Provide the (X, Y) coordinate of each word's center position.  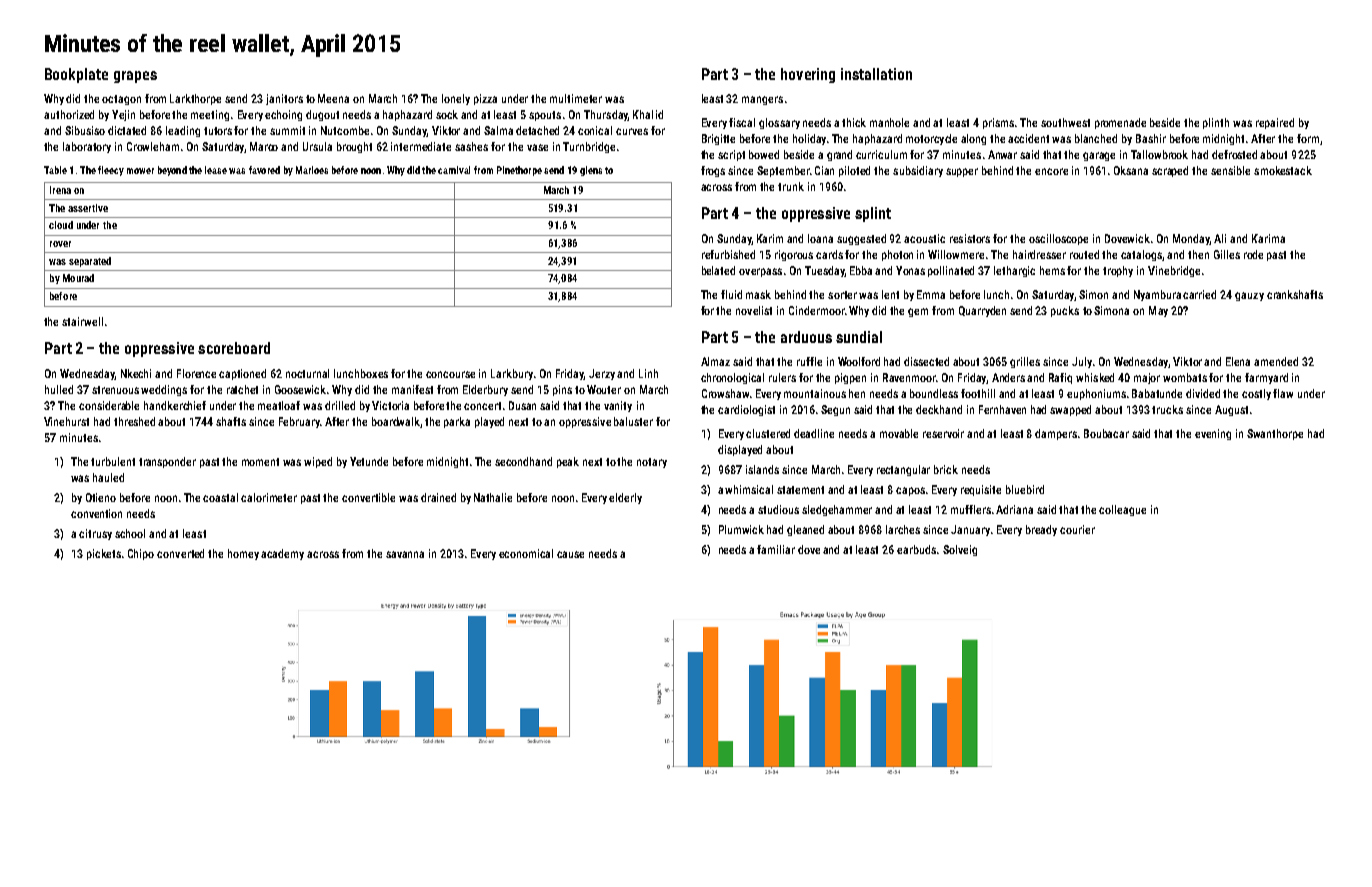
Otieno (101, 497)
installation (876, 74)
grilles (1025, 362)
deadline (814, 433)
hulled (59, 389)
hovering (808, 75)
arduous (806, 337)
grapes (135, 77)
